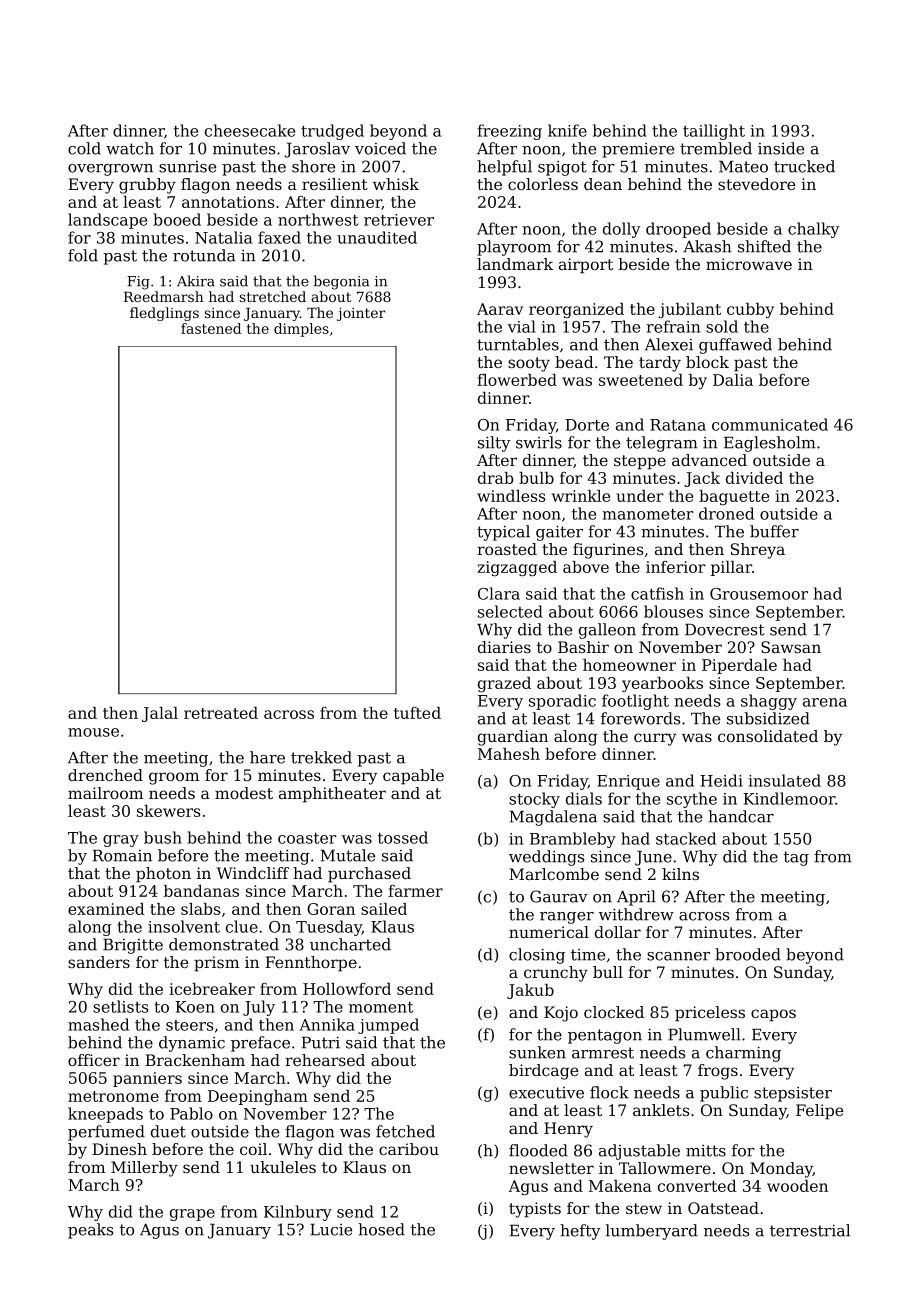 The width and height of the document is (924, 1314). What do you see at coordinates (770, 424) in the document?
I see `communicated` at bounding box center [770, 424].
